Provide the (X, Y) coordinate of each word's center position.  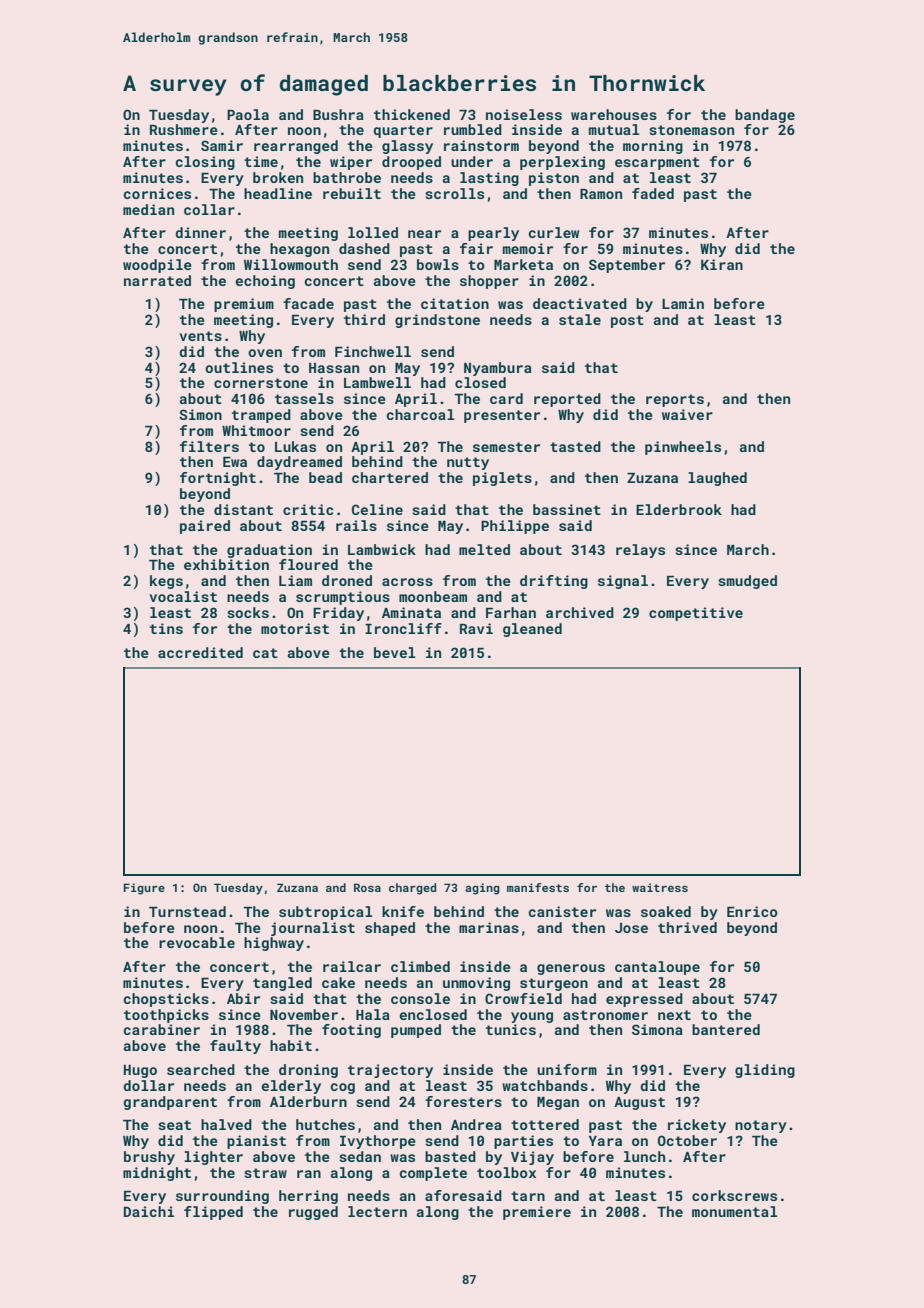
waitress (660, 887)
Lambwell (377, 382)
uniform (567, 1069)
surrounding (222, 1197)
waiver (687, 414)
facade (308, 303)
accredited (200, 652)
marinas (489, 927)
